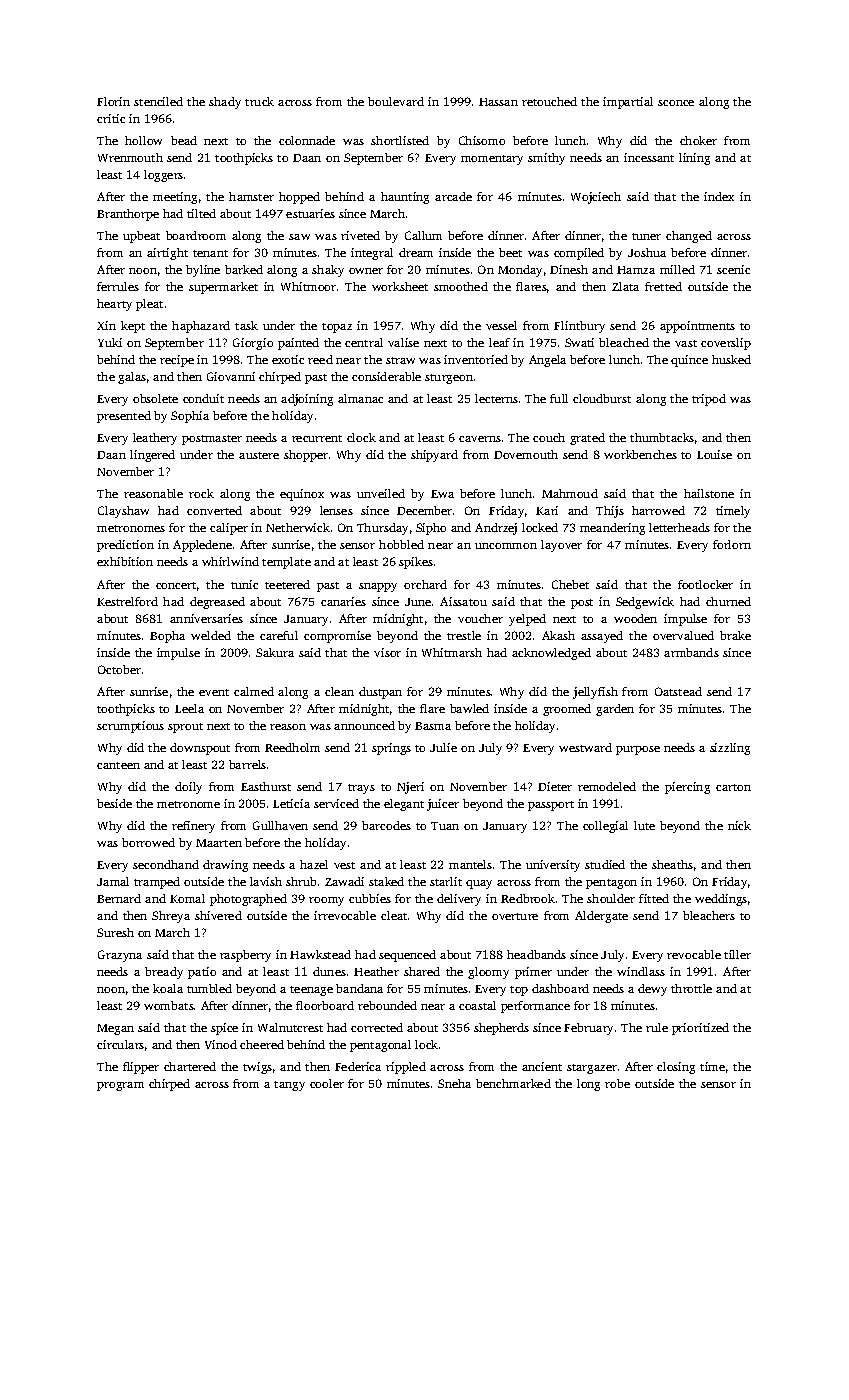 The image size is (849, 1400). Describe the element at coordinates (406, 1068) in the document. I see `rippled` at that location.
